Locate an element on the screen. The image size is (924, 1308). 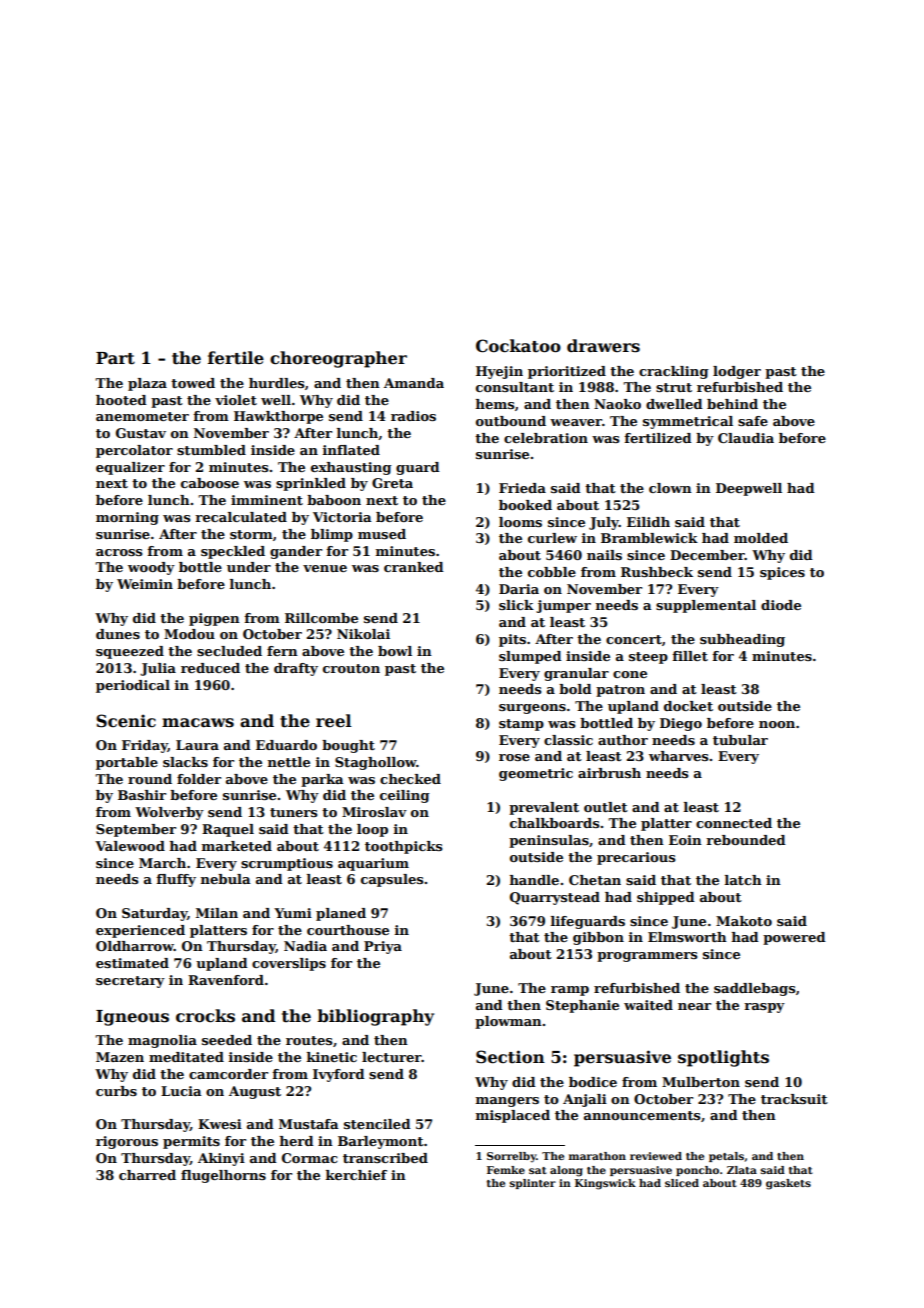
connected is located at coordinates (734, 823).
